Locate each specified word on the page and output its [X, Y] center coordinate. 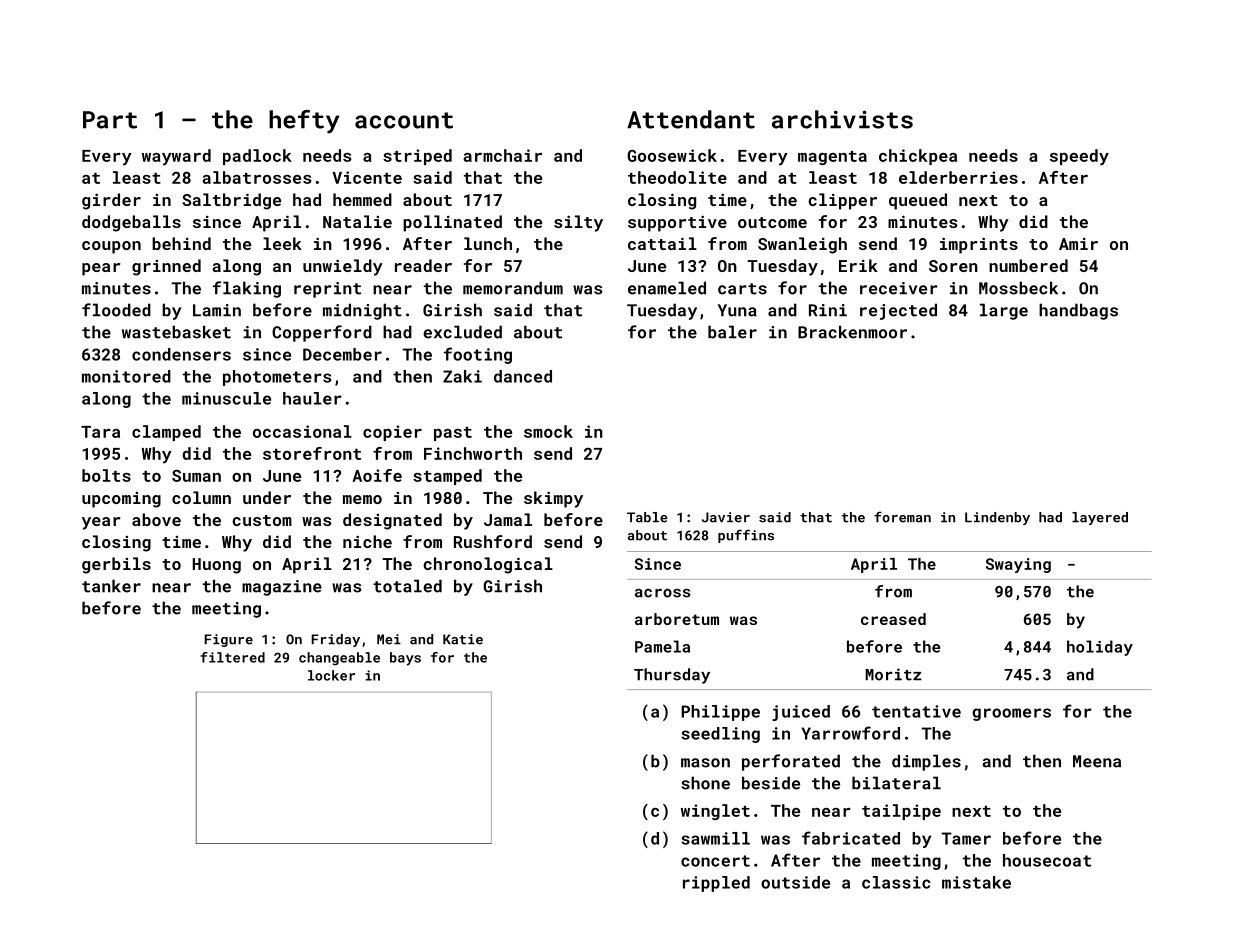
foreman [902, 517]
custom [262, 520]
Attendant [691, 119]
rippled [716, 884]
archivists [842, 119]
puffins [746, 536]
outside [795, 882]
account [404, 120]
